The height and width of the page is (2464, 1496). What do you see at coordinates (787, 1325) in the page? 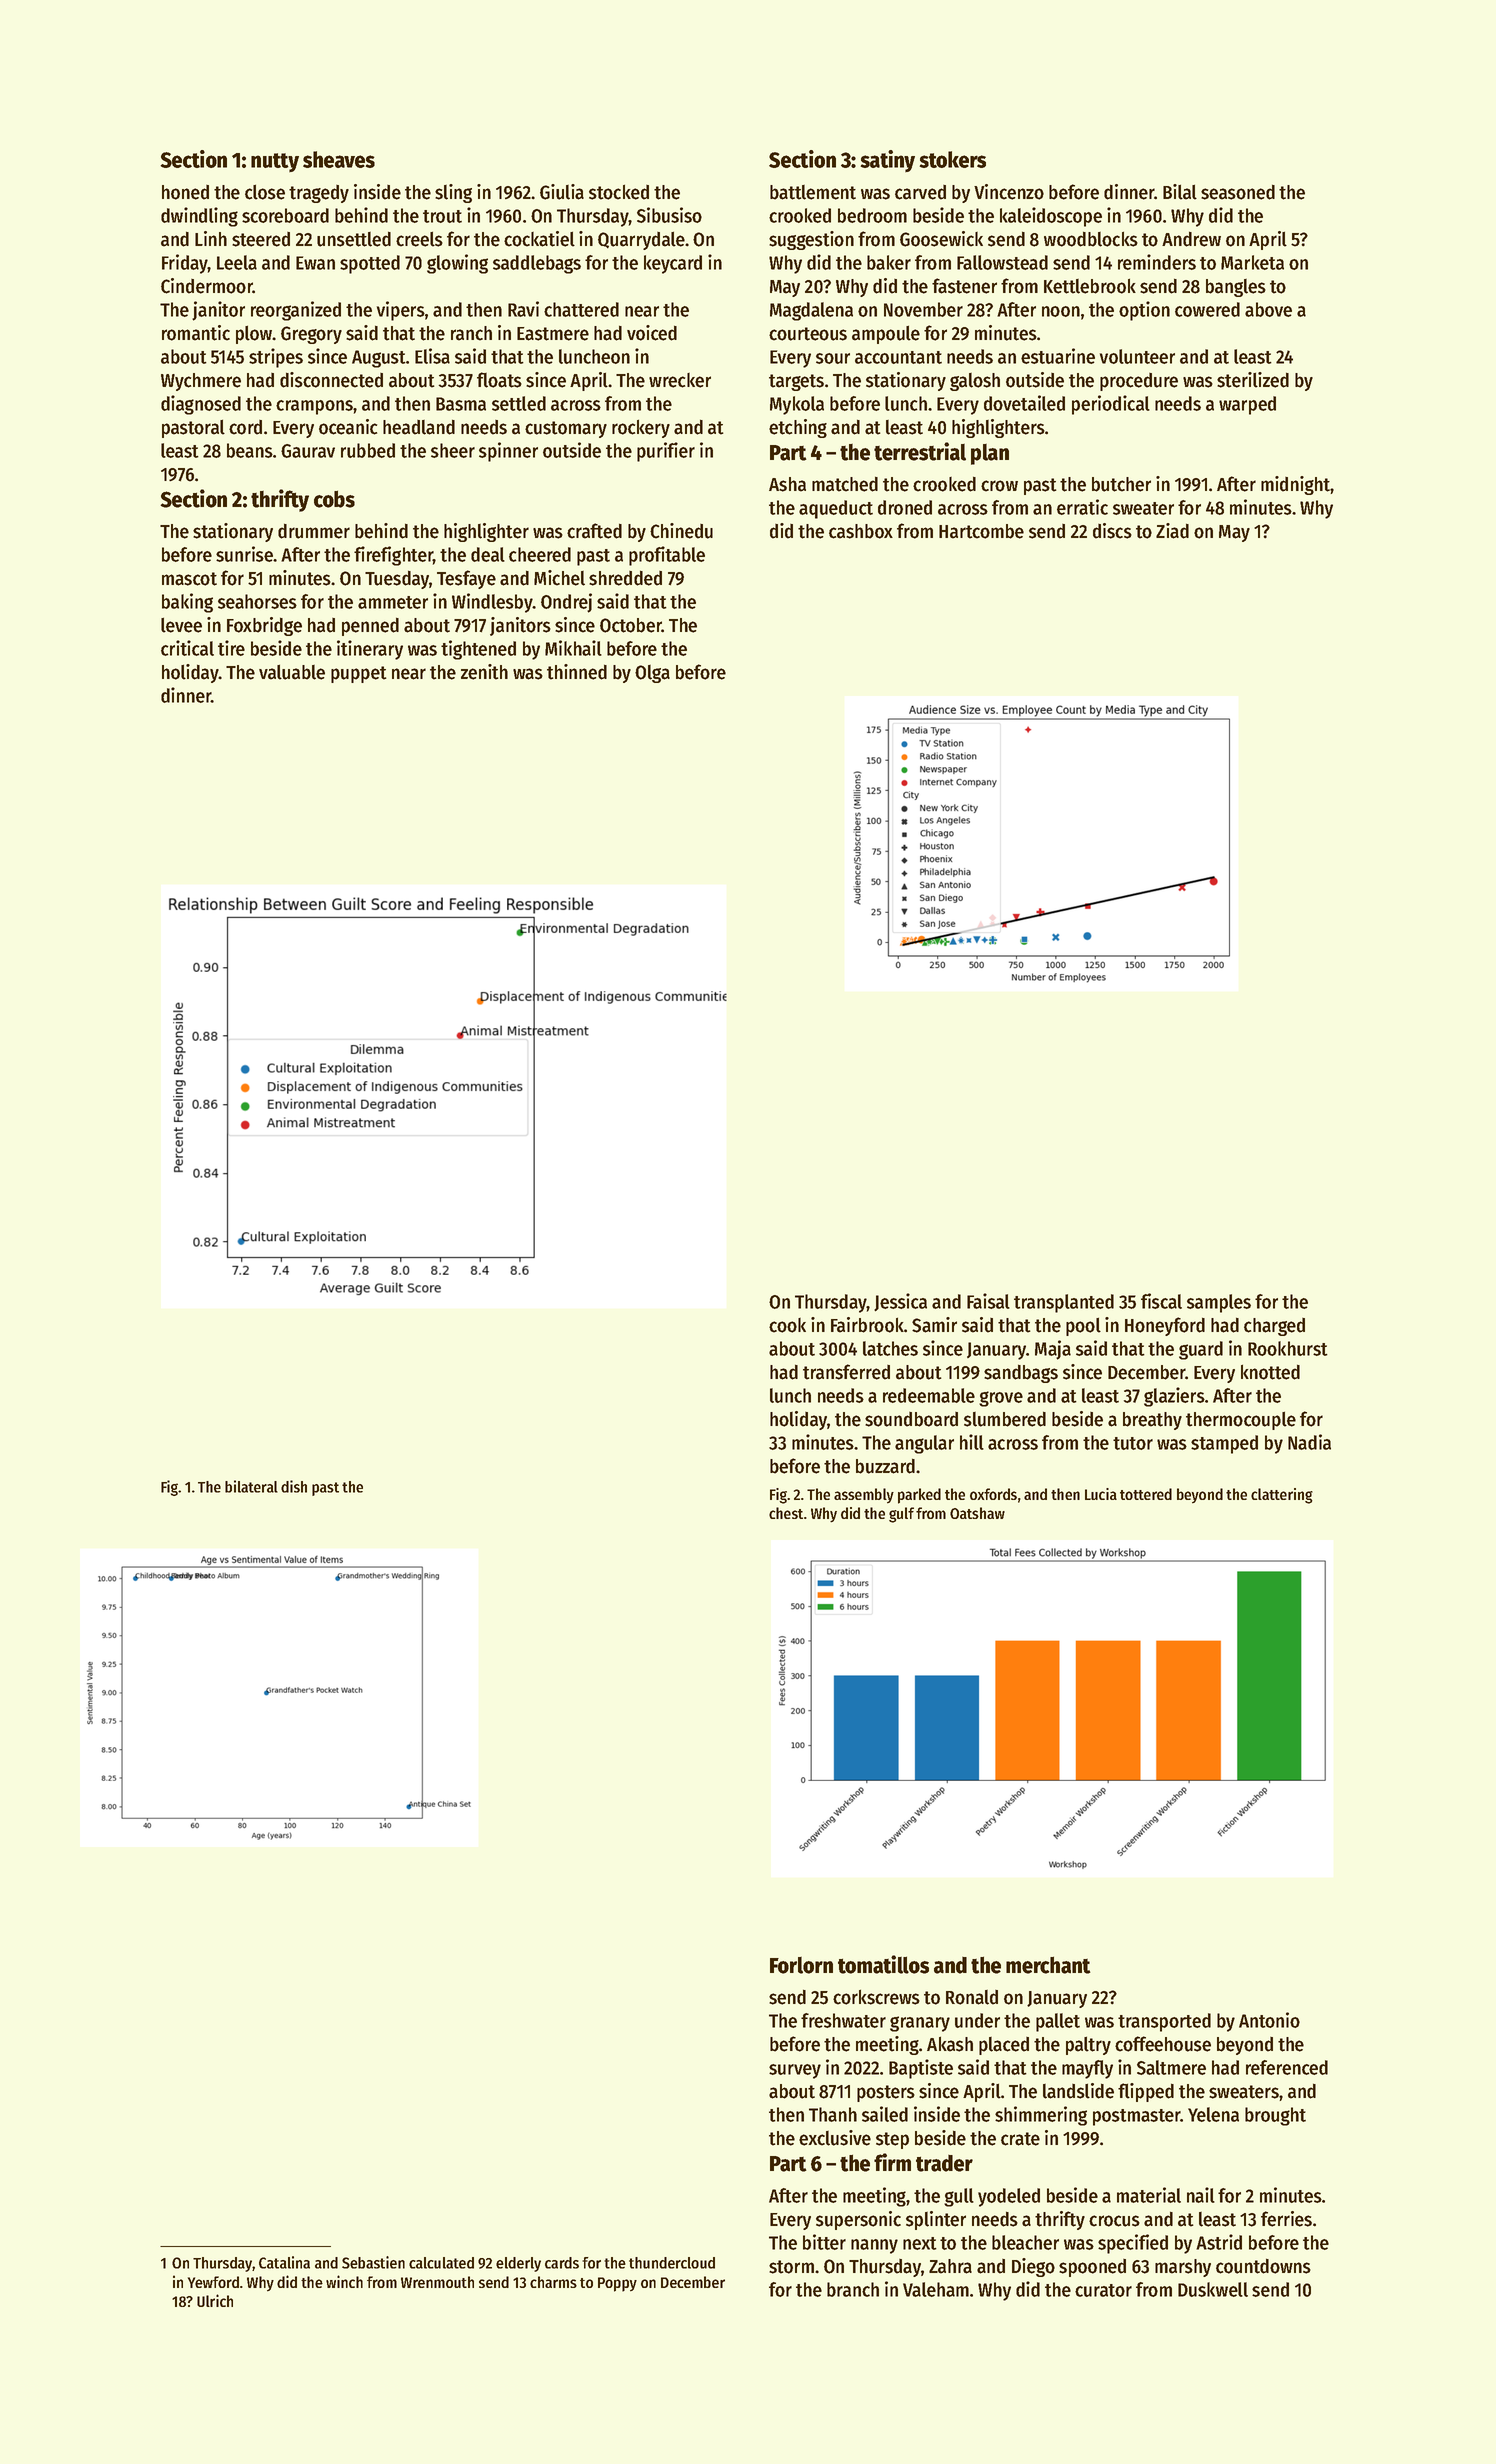
I see `cook` at bounding box center [787, 1325].
